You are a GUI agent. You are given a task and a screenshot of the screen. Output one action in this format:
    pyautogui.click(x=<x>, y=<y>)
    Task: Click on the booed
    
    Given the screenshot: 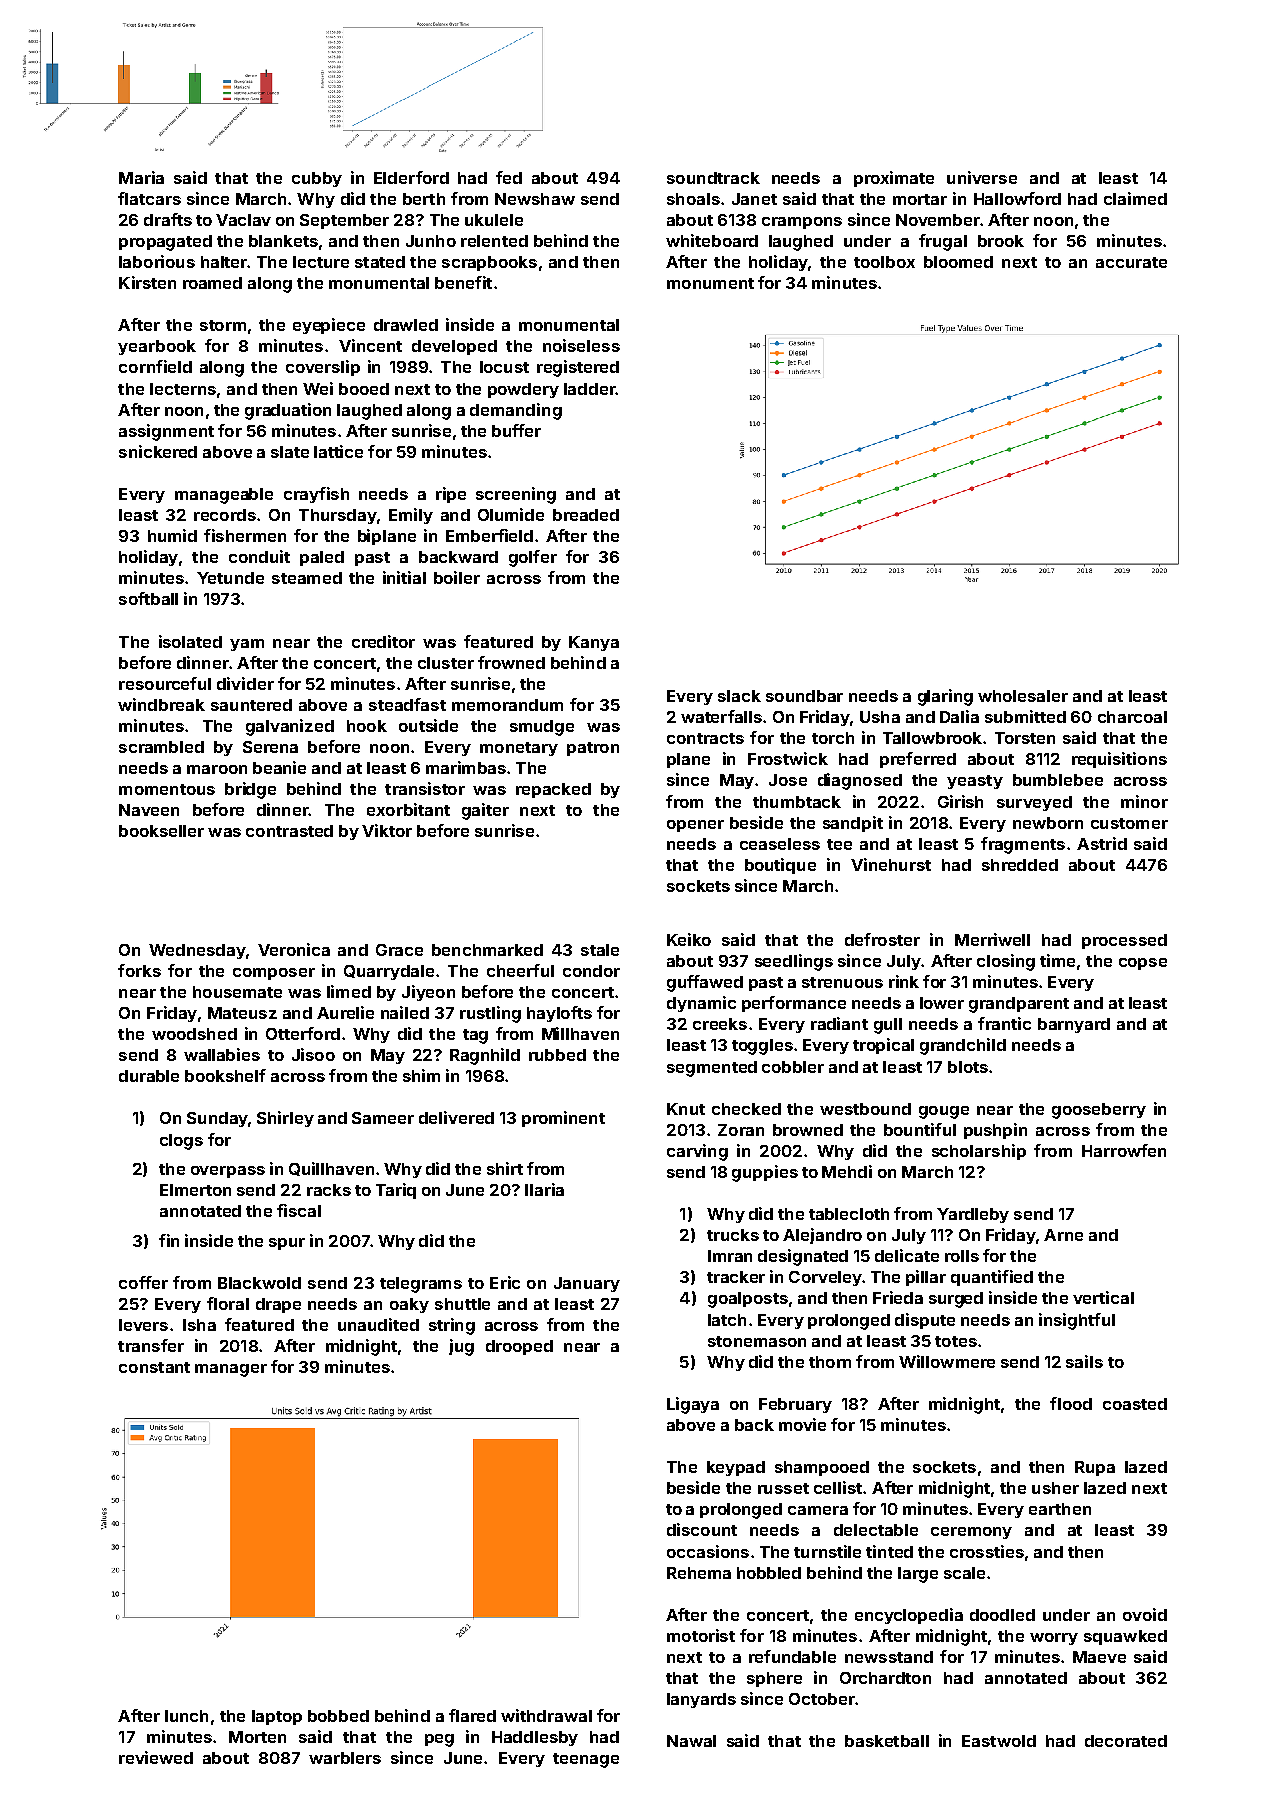 What is the action you would take?
    pyautogui.click(x=364, y=389)
